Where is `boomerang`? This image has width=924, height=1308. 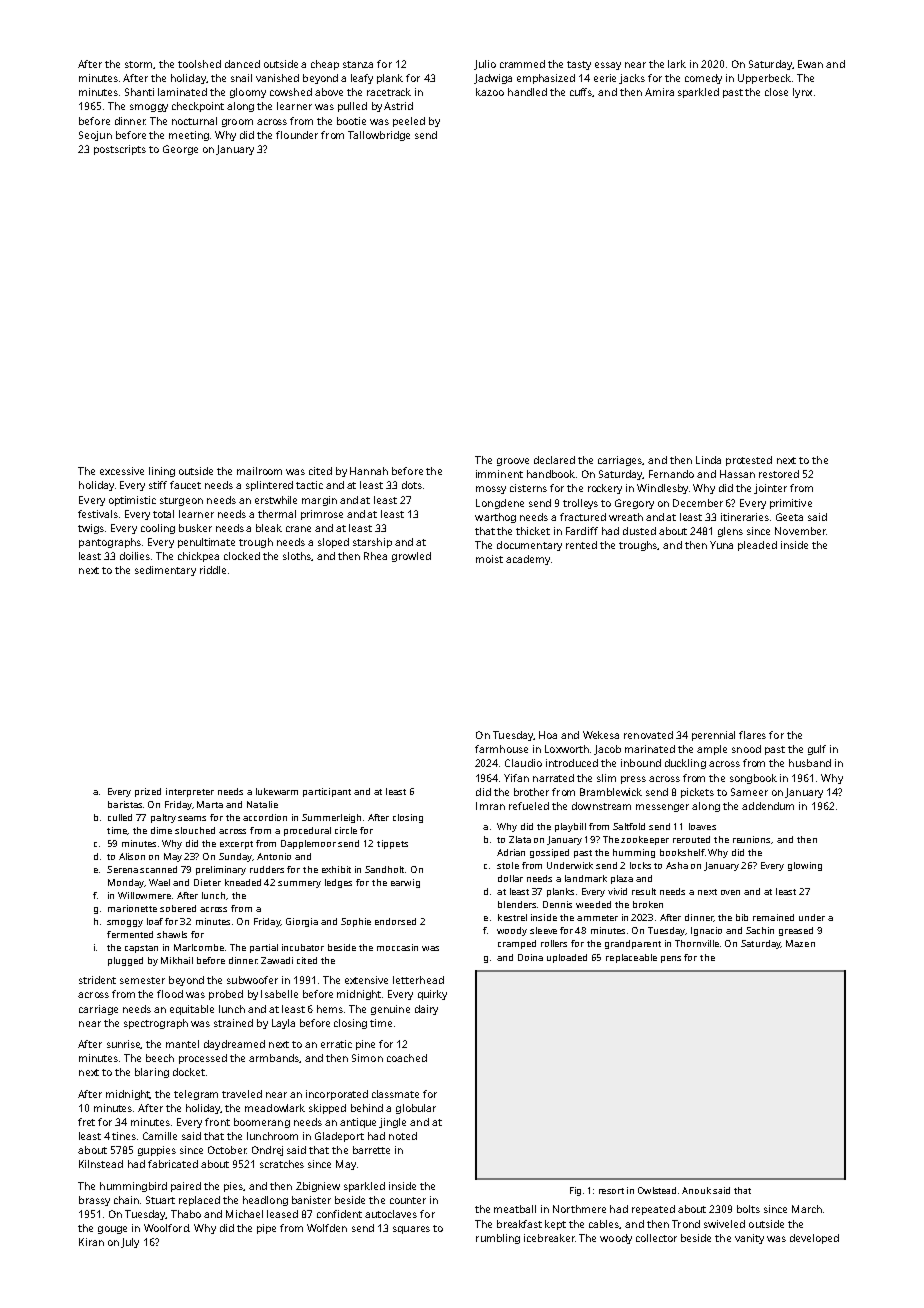
boomerang is located at coordinates (262, 1123).
